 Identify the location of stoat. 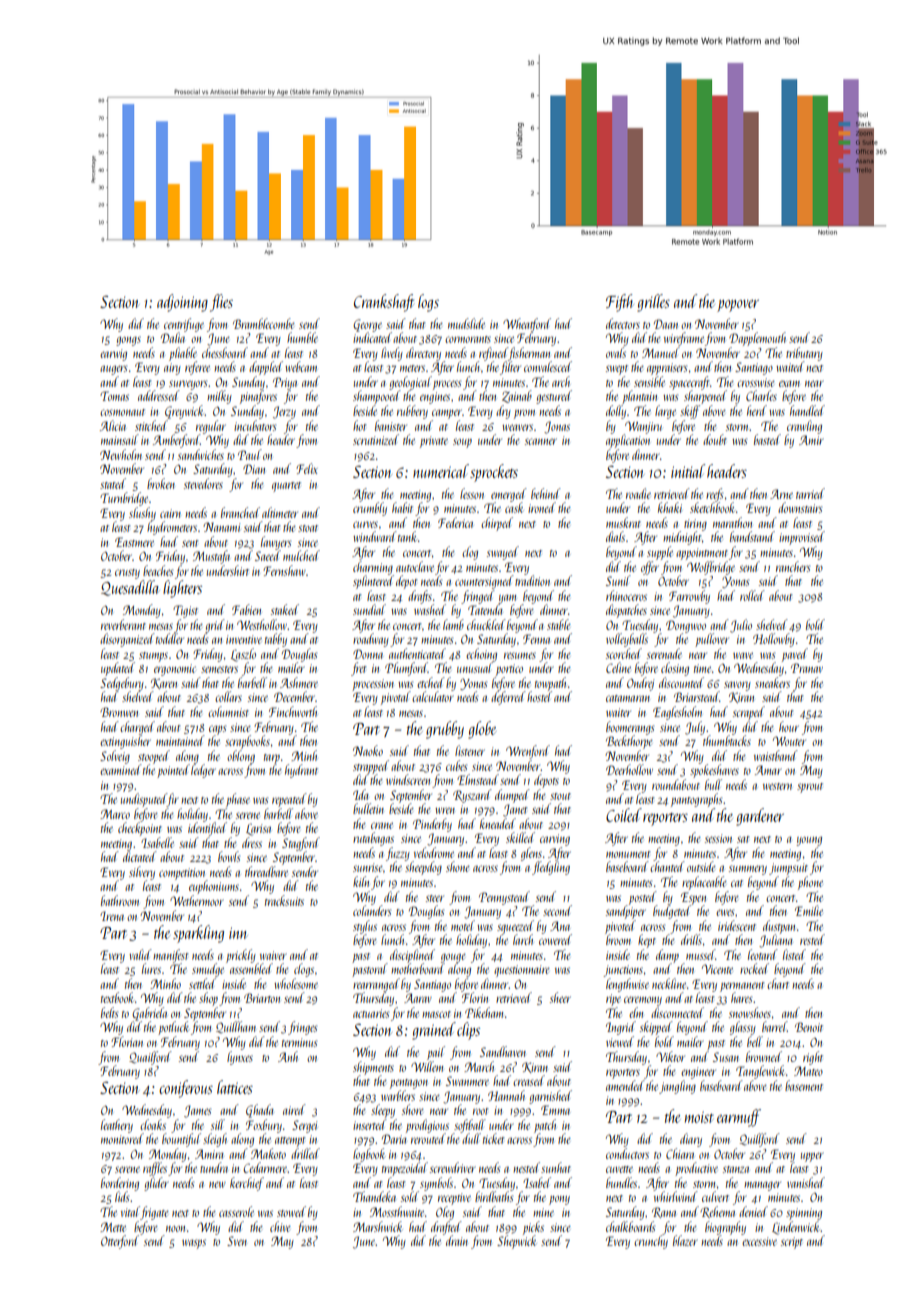
(308, 528).
